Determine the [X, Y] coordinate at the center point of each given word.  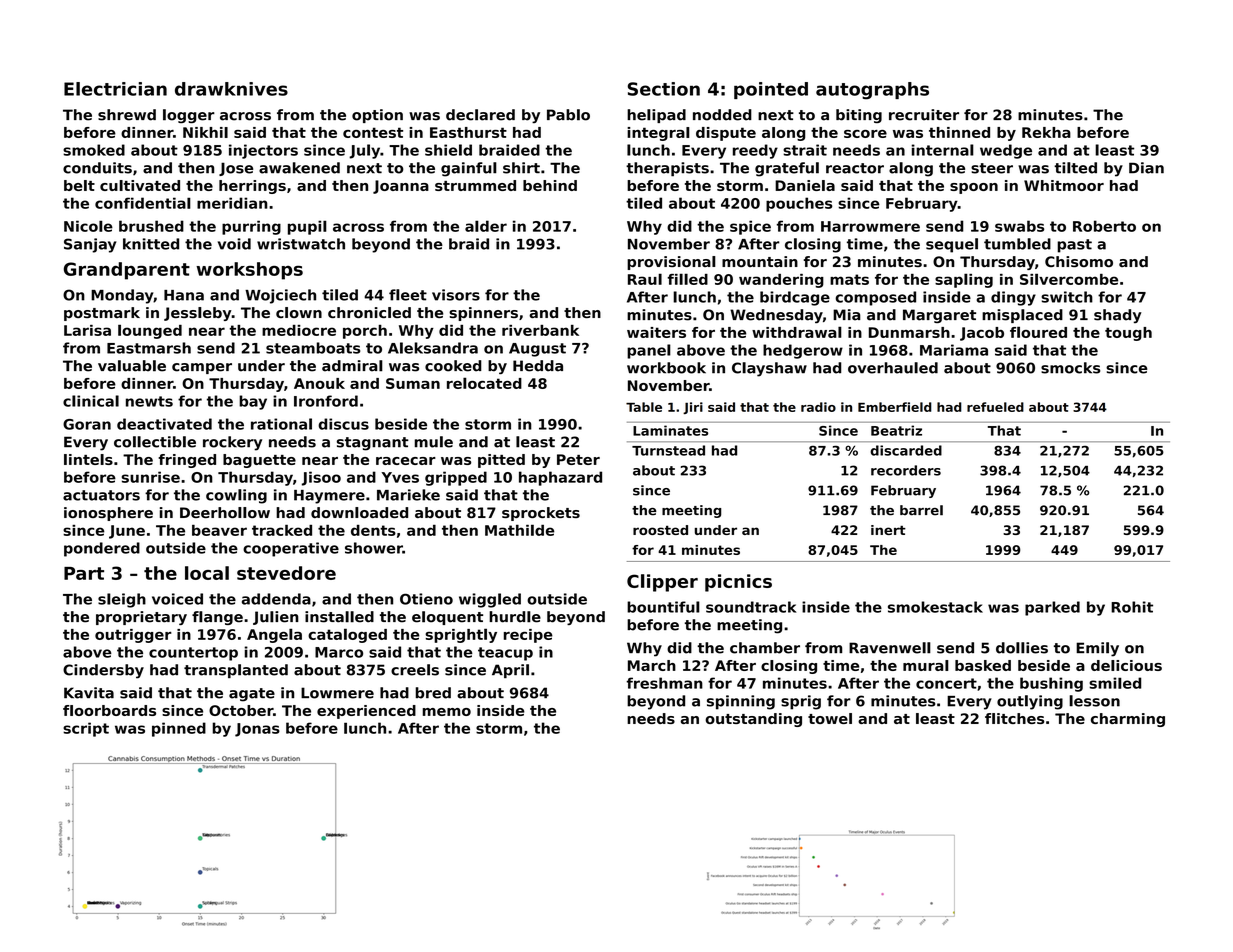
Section [664, 89]
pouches [799, 204]
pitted [501, 461]
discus [343, 424]
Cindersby [103, 671]
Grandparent [127, 271]
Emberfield [895, 407]
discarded [906, 450]
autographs [872, 91]
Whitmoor [1064, 185]
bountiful [663, 607]
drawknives [231, 89]
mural [926, 665]
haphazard [560, 478]
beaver [219, 530]
